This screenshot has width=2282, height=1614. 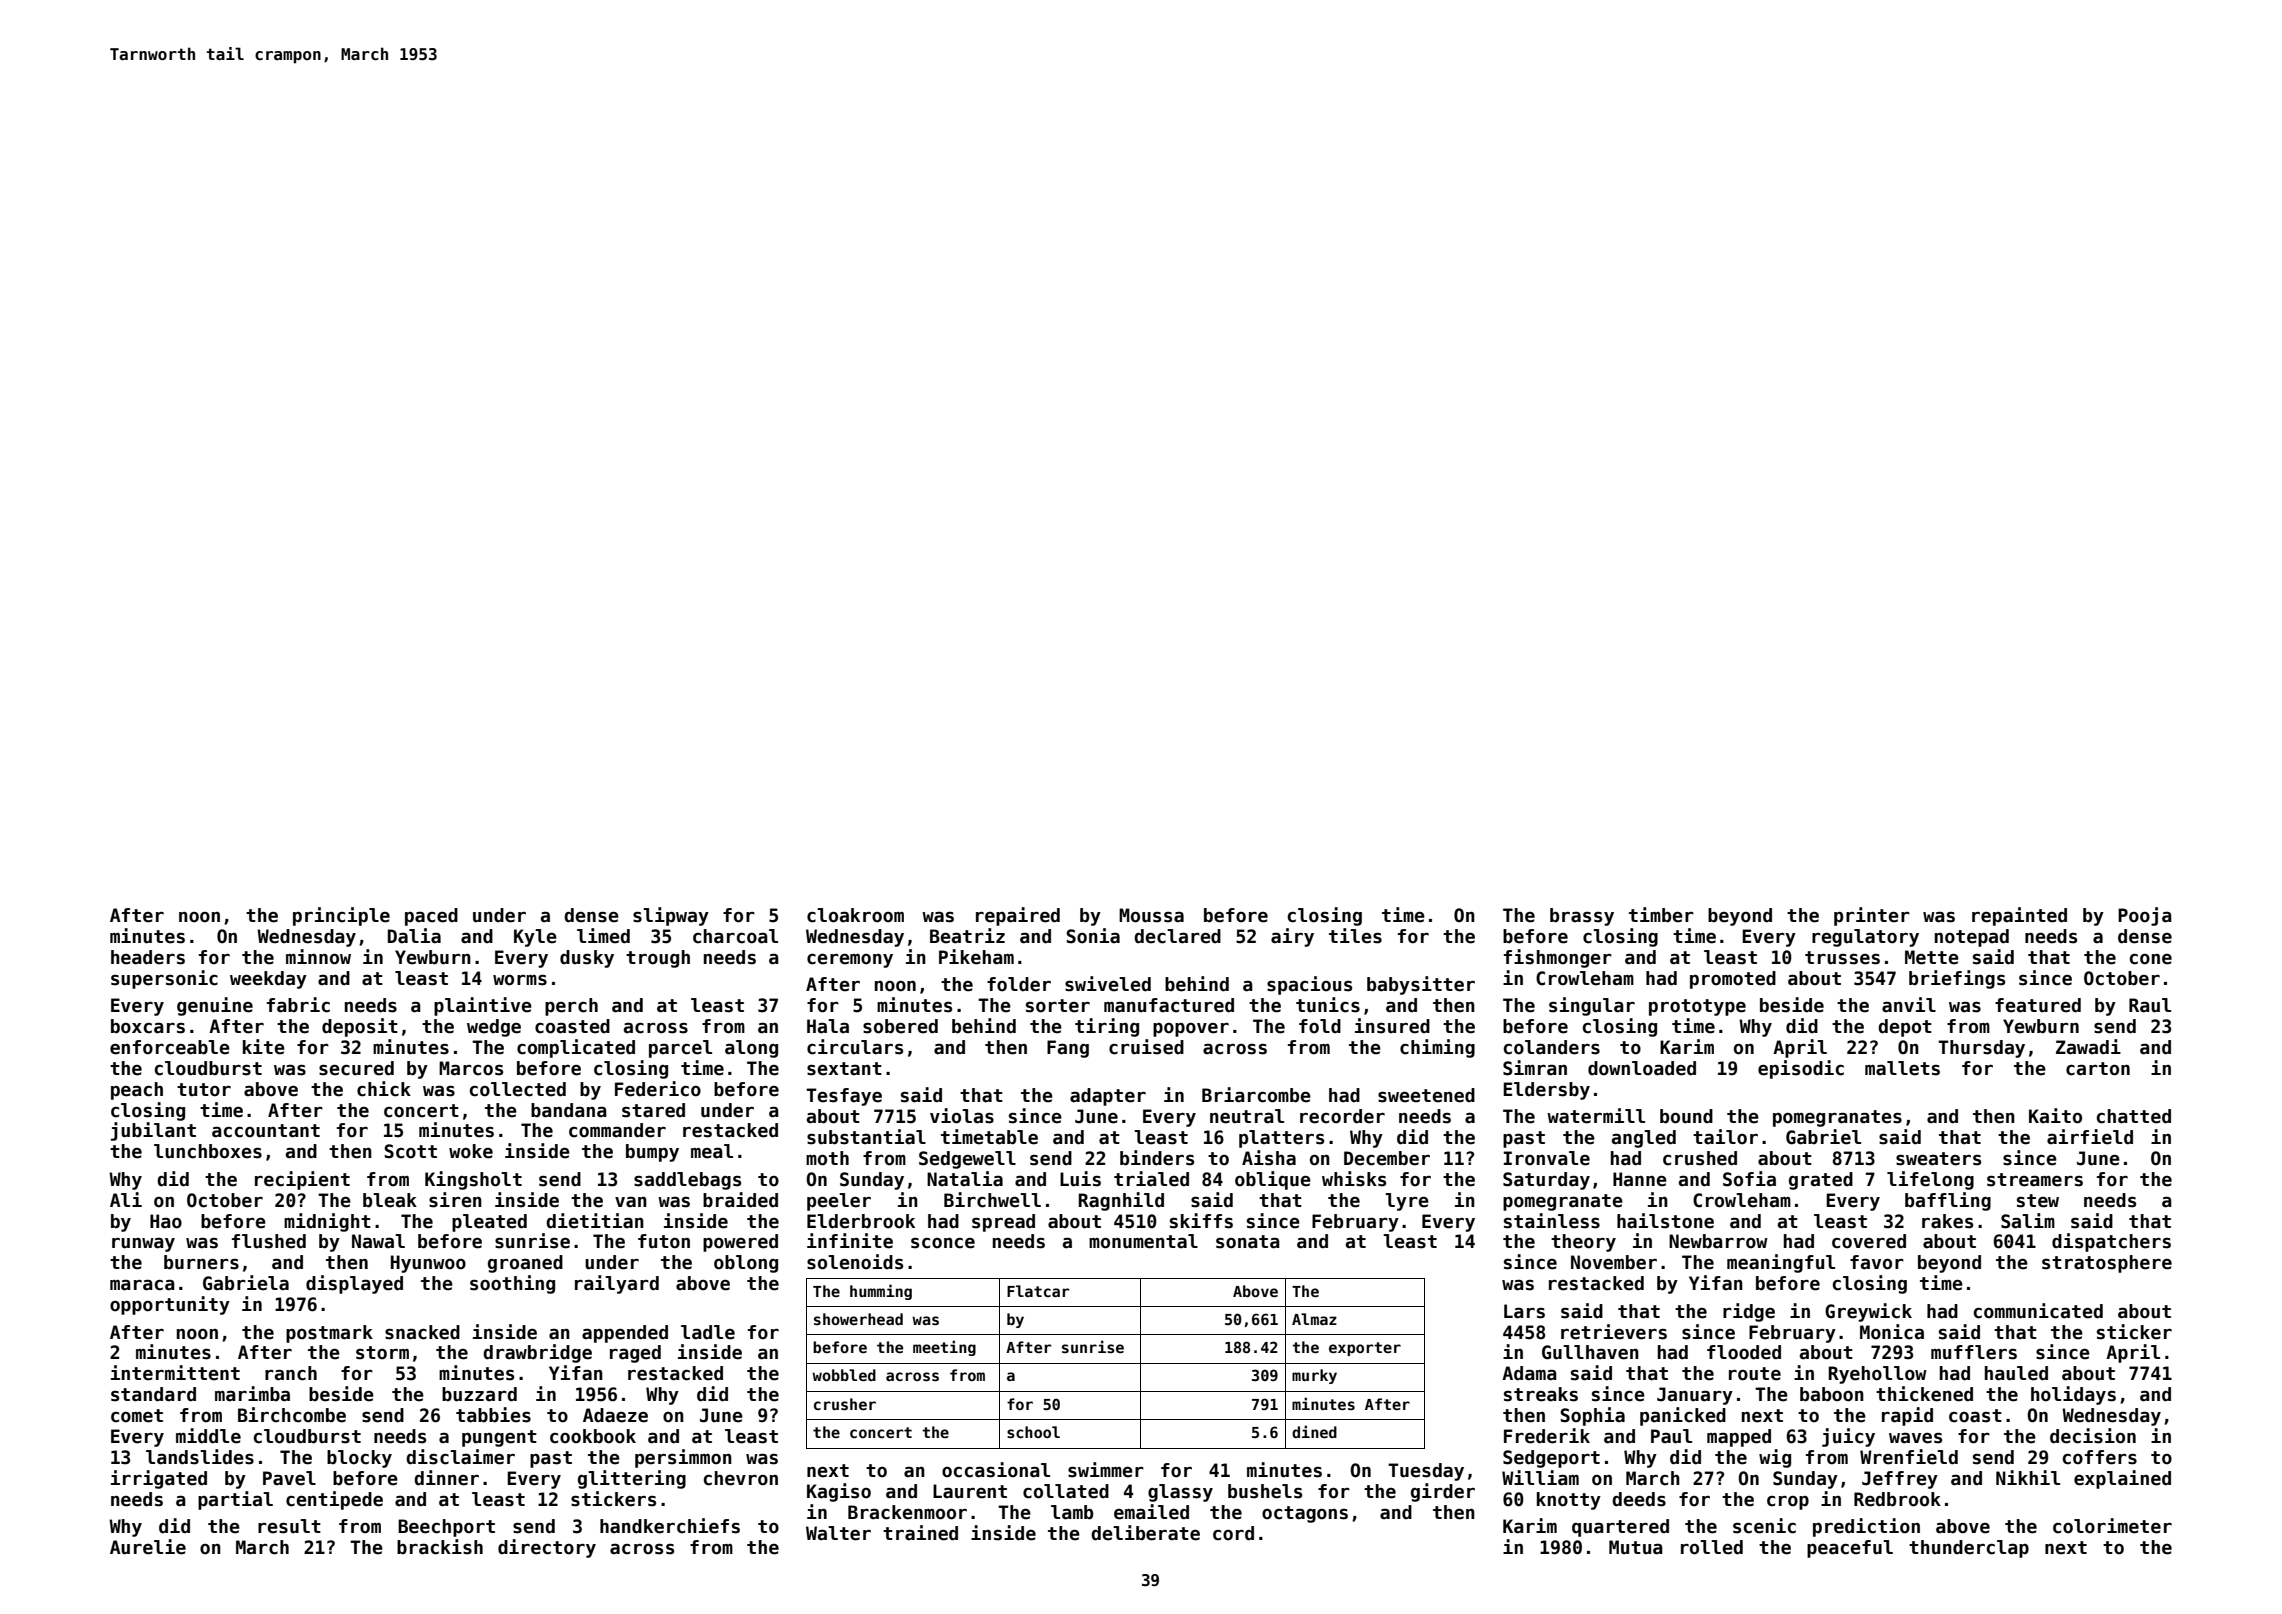 What do you see at coordinates (2038, 1311) in the screenshot?
I see `communicated` at bounding box center [2038, 1311].
